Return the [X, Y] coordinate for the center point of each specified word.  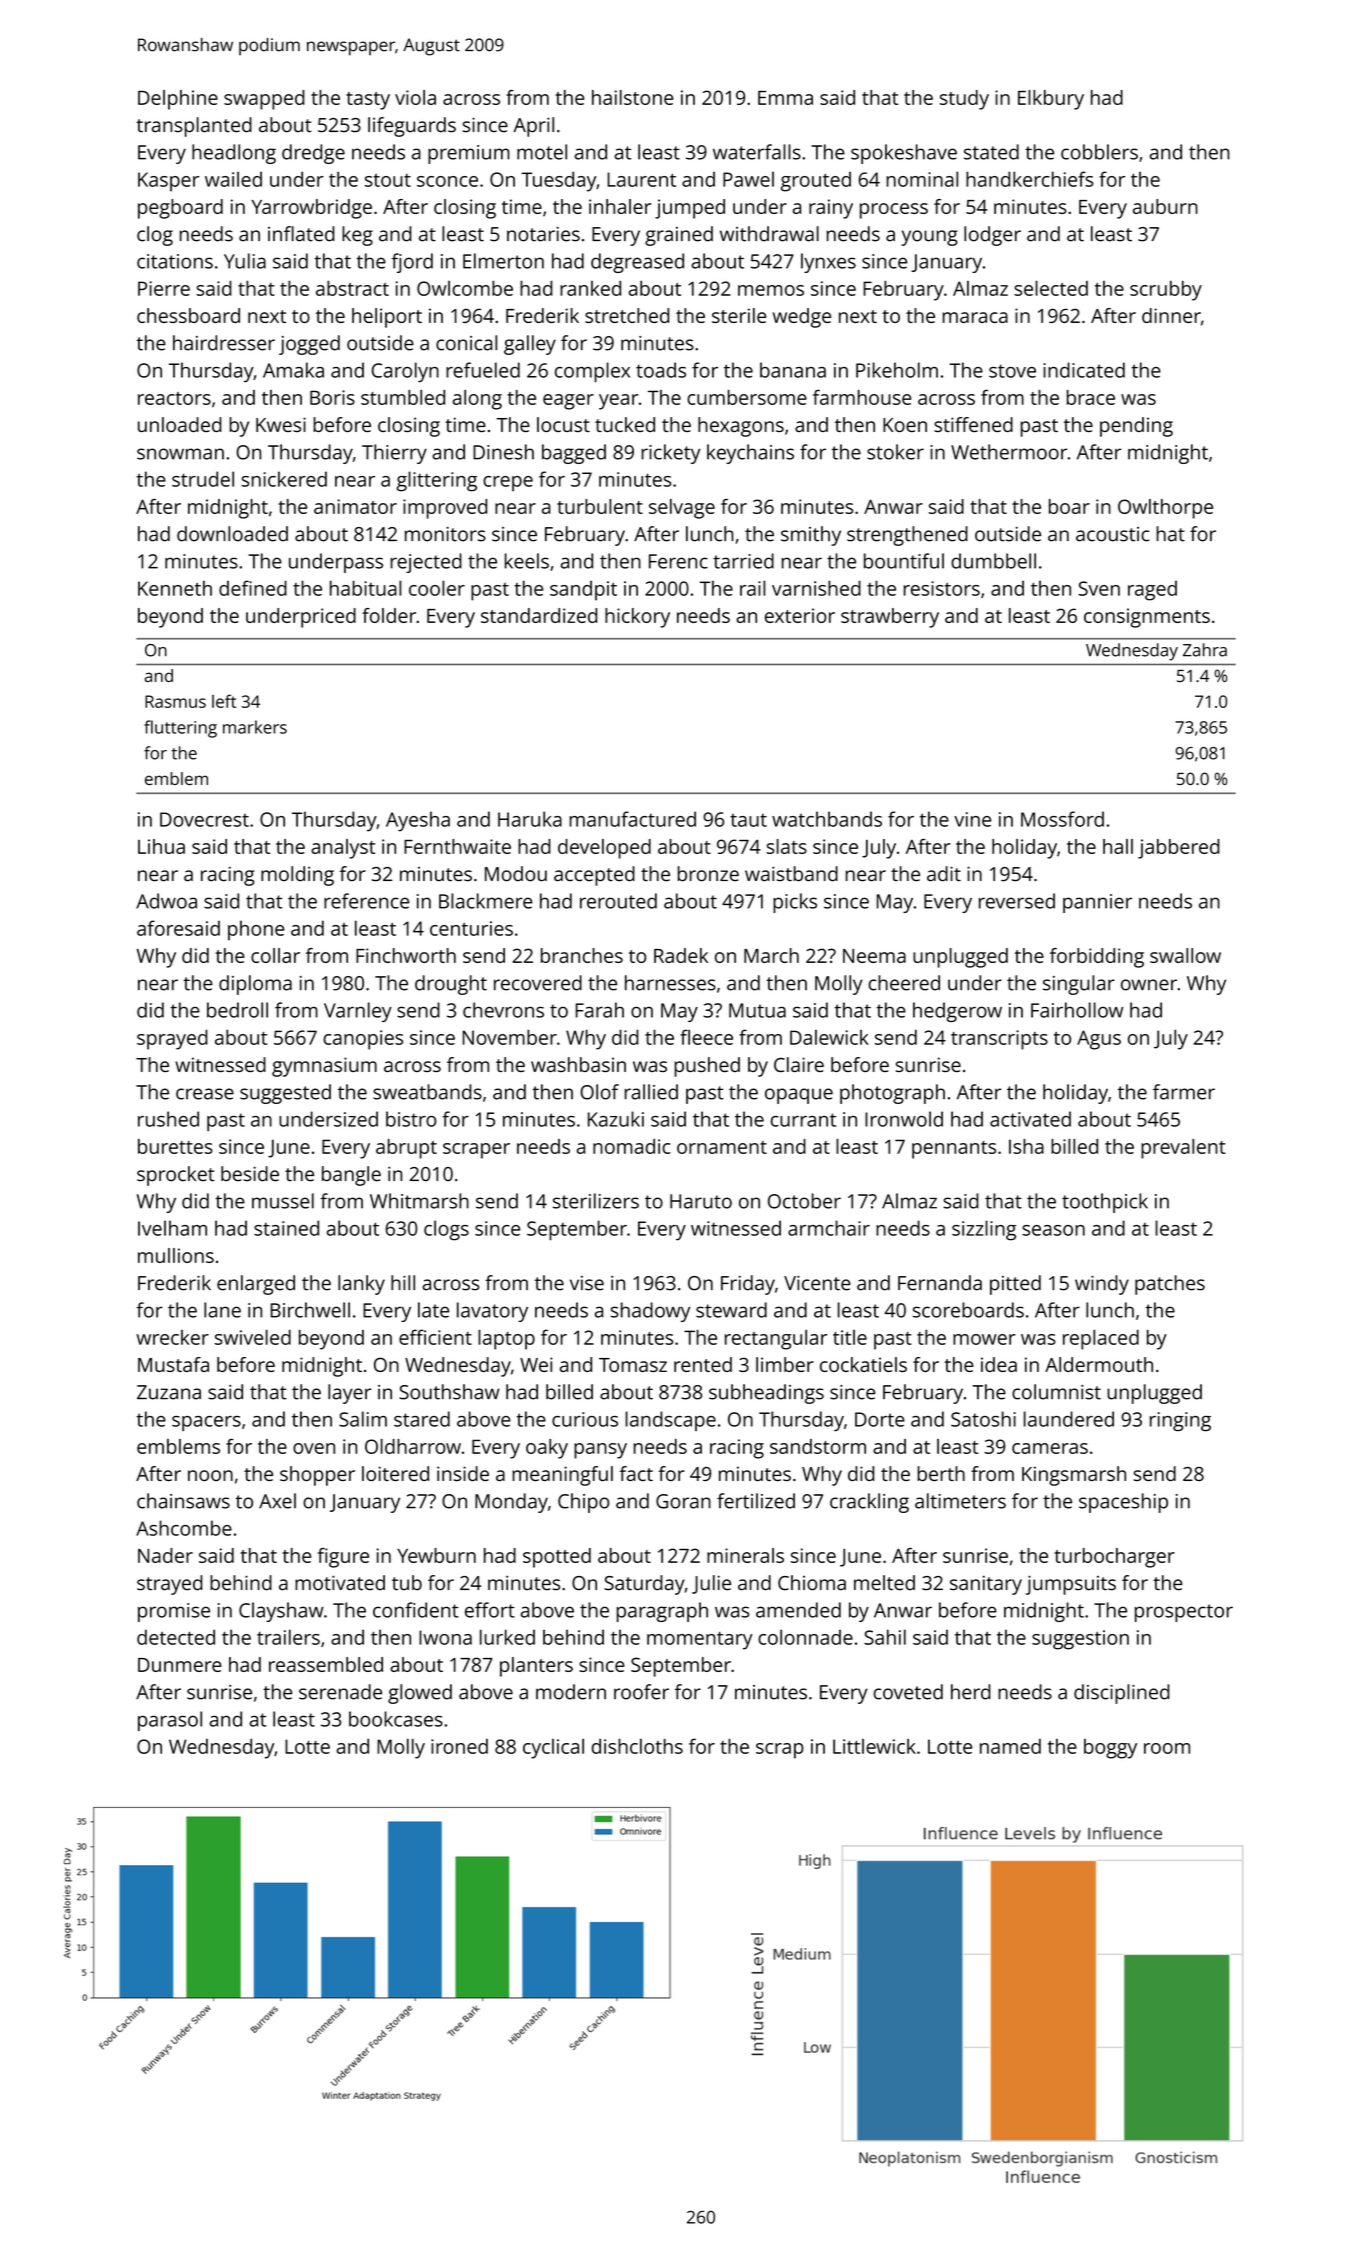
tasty [368, 101]
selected [1051, 288]
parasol [170, 1721]
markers [255, 727]
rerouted [618, 901]
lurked [507, 1637]
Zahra [1205, 650]
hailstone [632, 97]
